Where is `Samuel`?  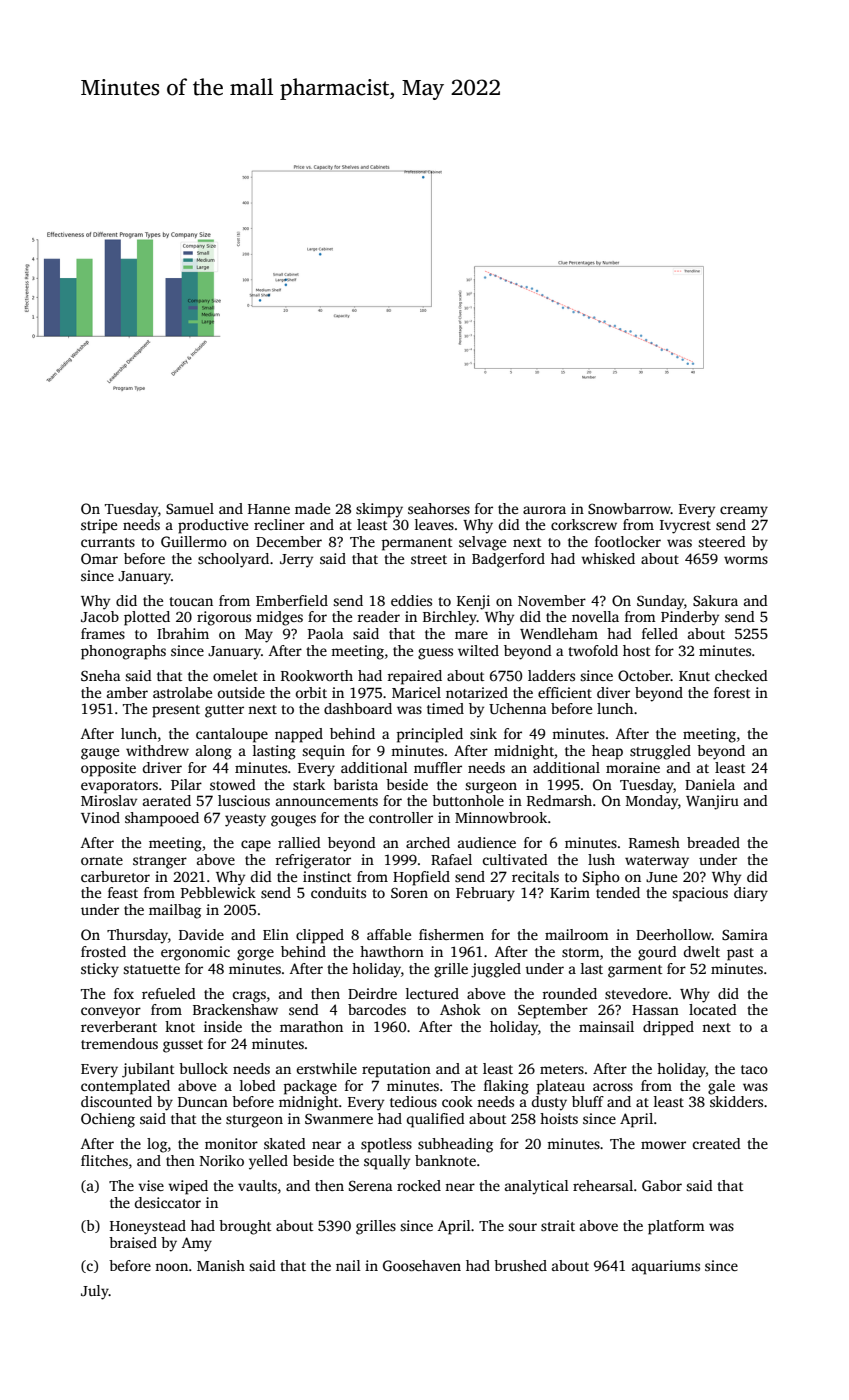 Samuel is located at coordinates (190, 508).
